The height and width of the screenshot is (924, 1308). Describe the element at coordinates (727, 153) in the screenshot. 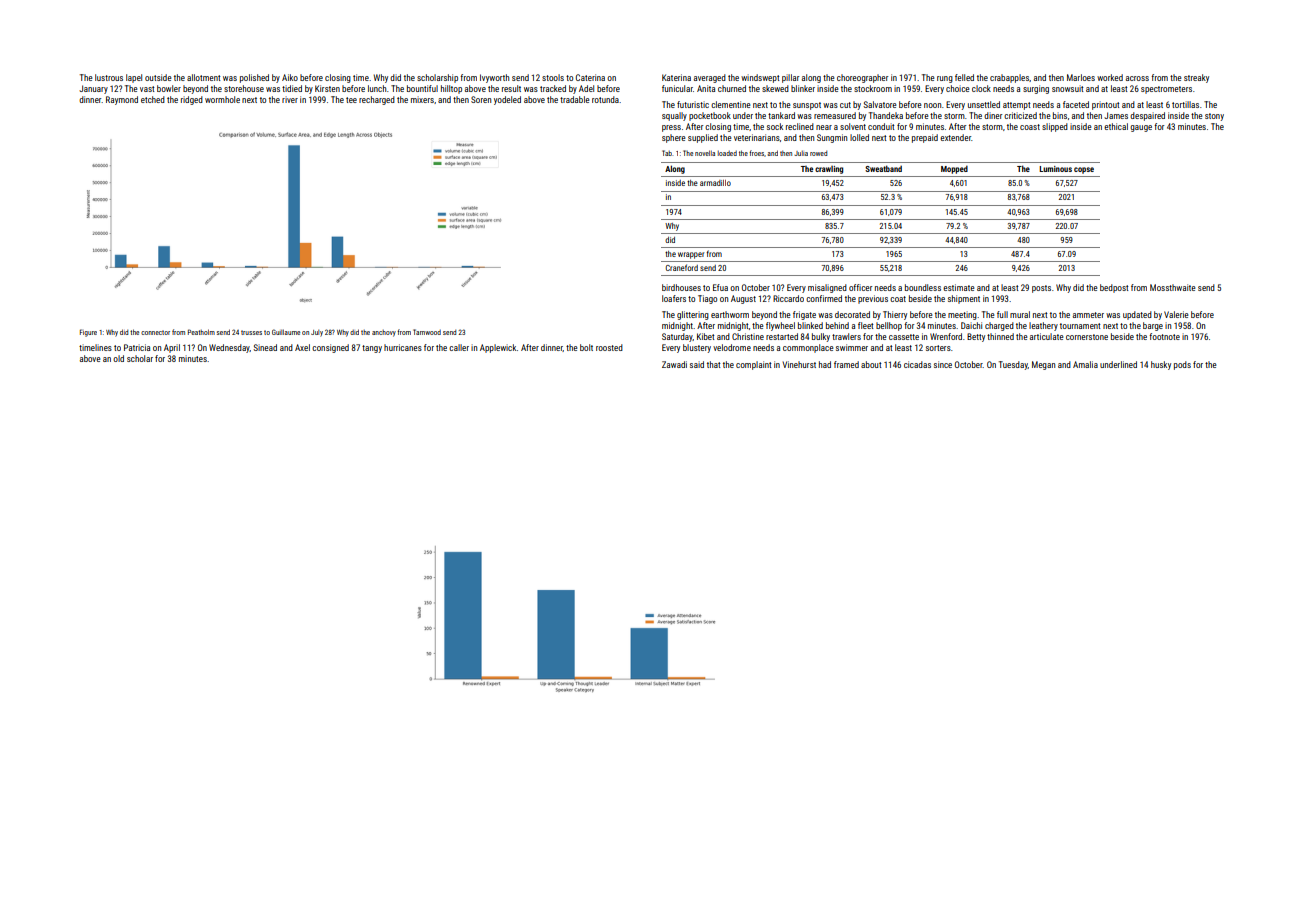

I see `loaded` at that location.
